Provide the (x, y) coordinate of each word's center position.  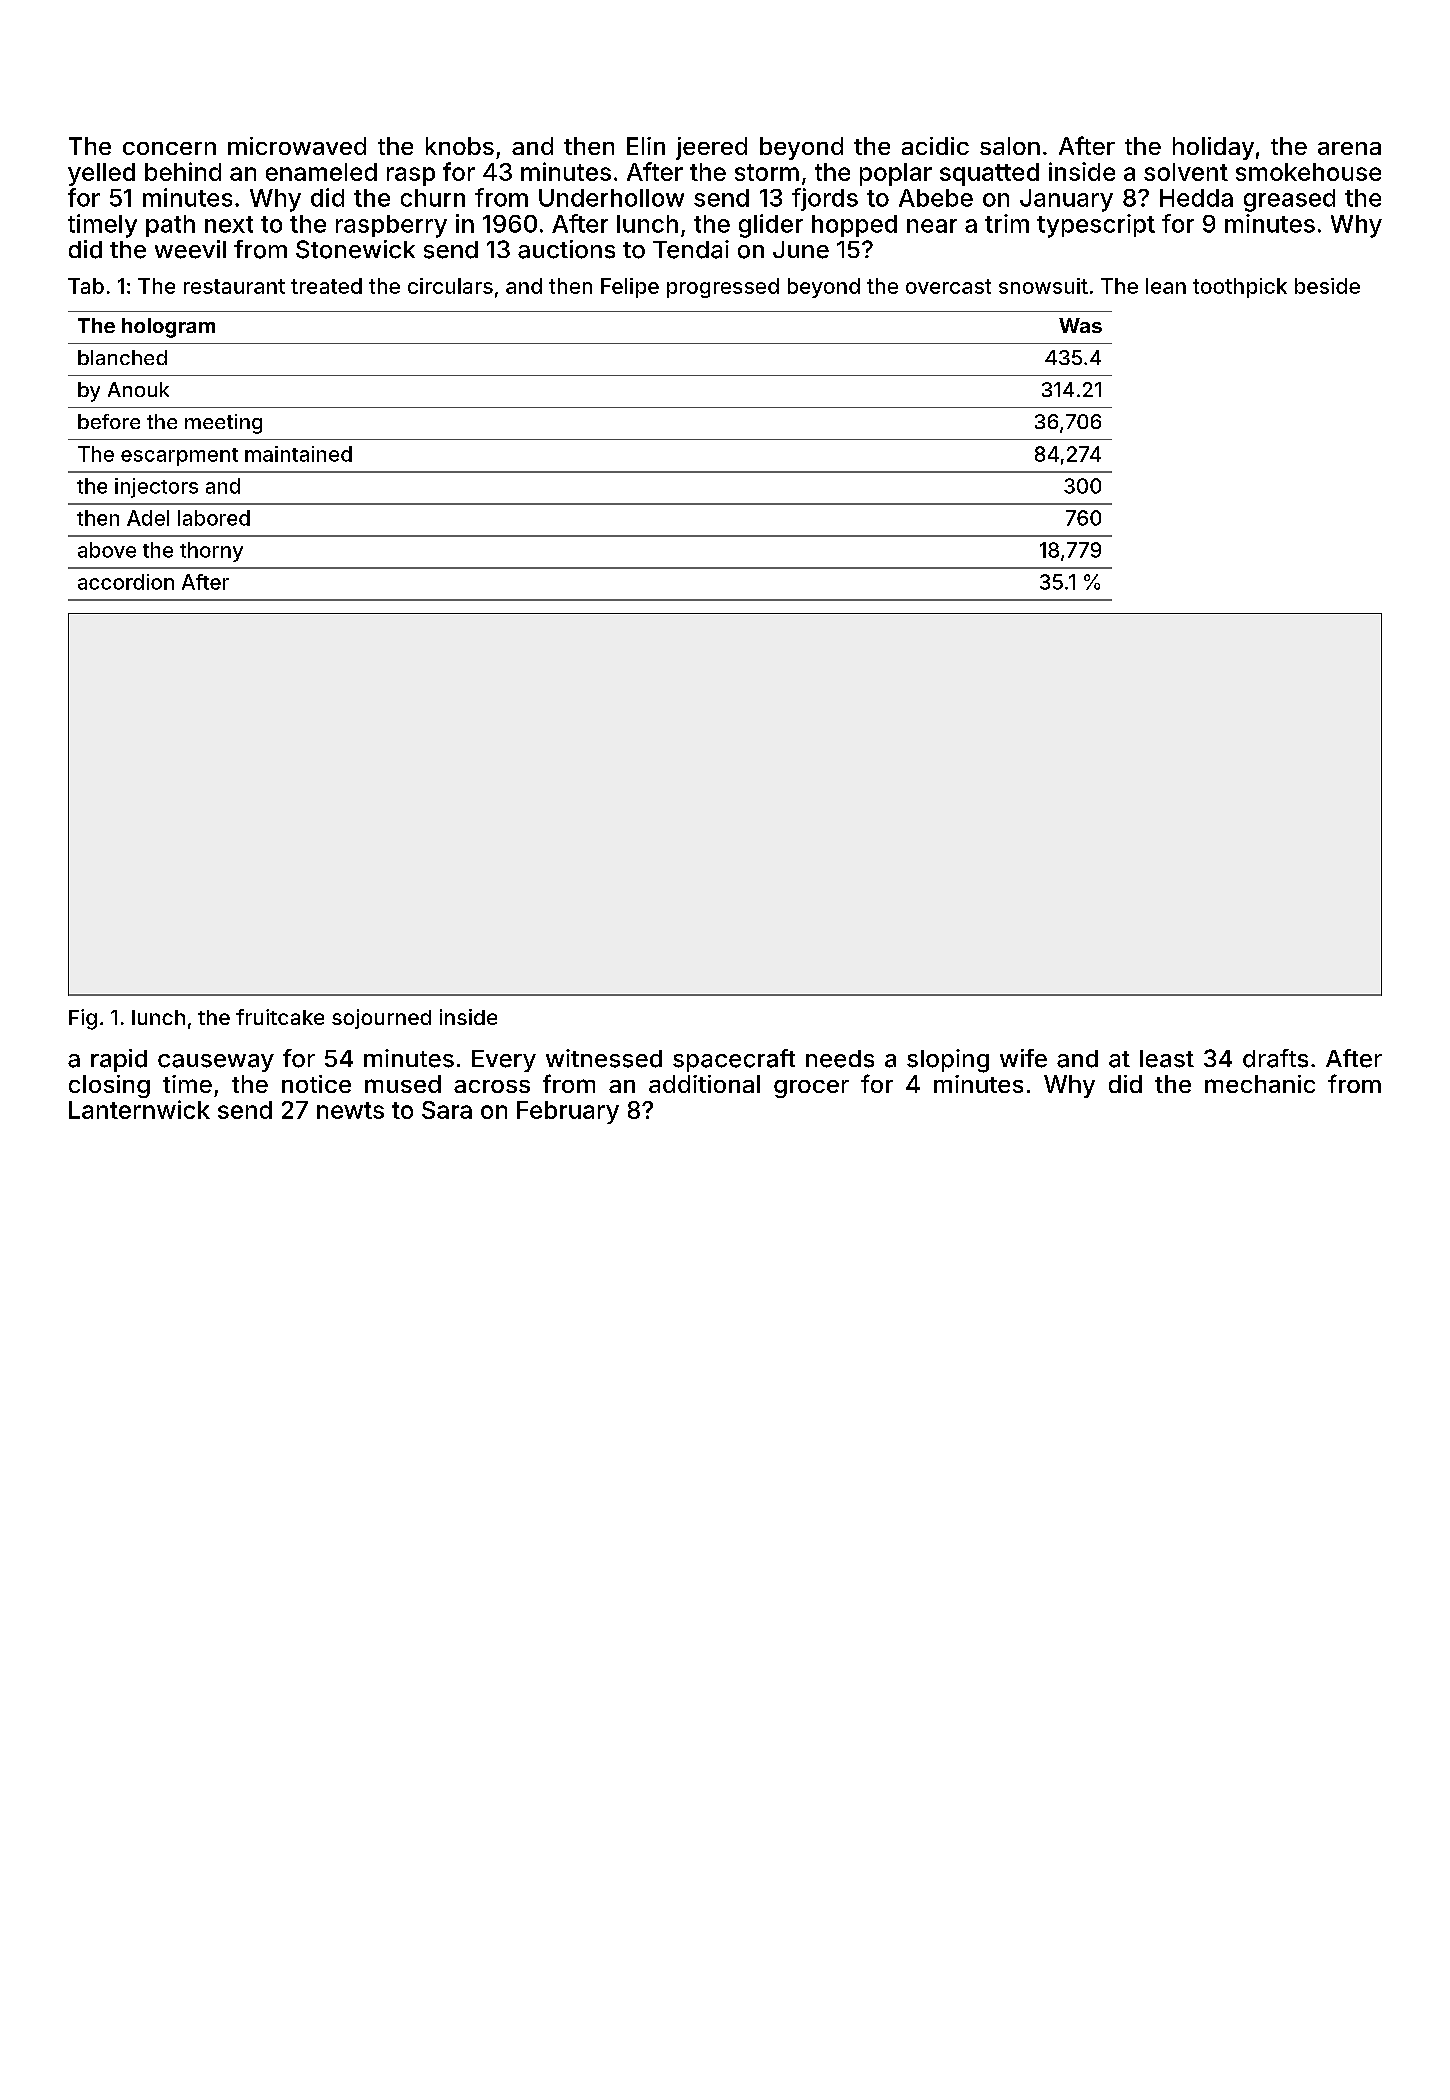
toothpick (1240, 288)
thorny (211, 552)
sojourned (381, 1019)
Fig (83, 1019)
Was (1080, 325)
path (170, 226)
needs (840, 1059)
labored (214, 518)
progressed (723, 288)
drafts (1275, 1058)
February (568, 1112)
